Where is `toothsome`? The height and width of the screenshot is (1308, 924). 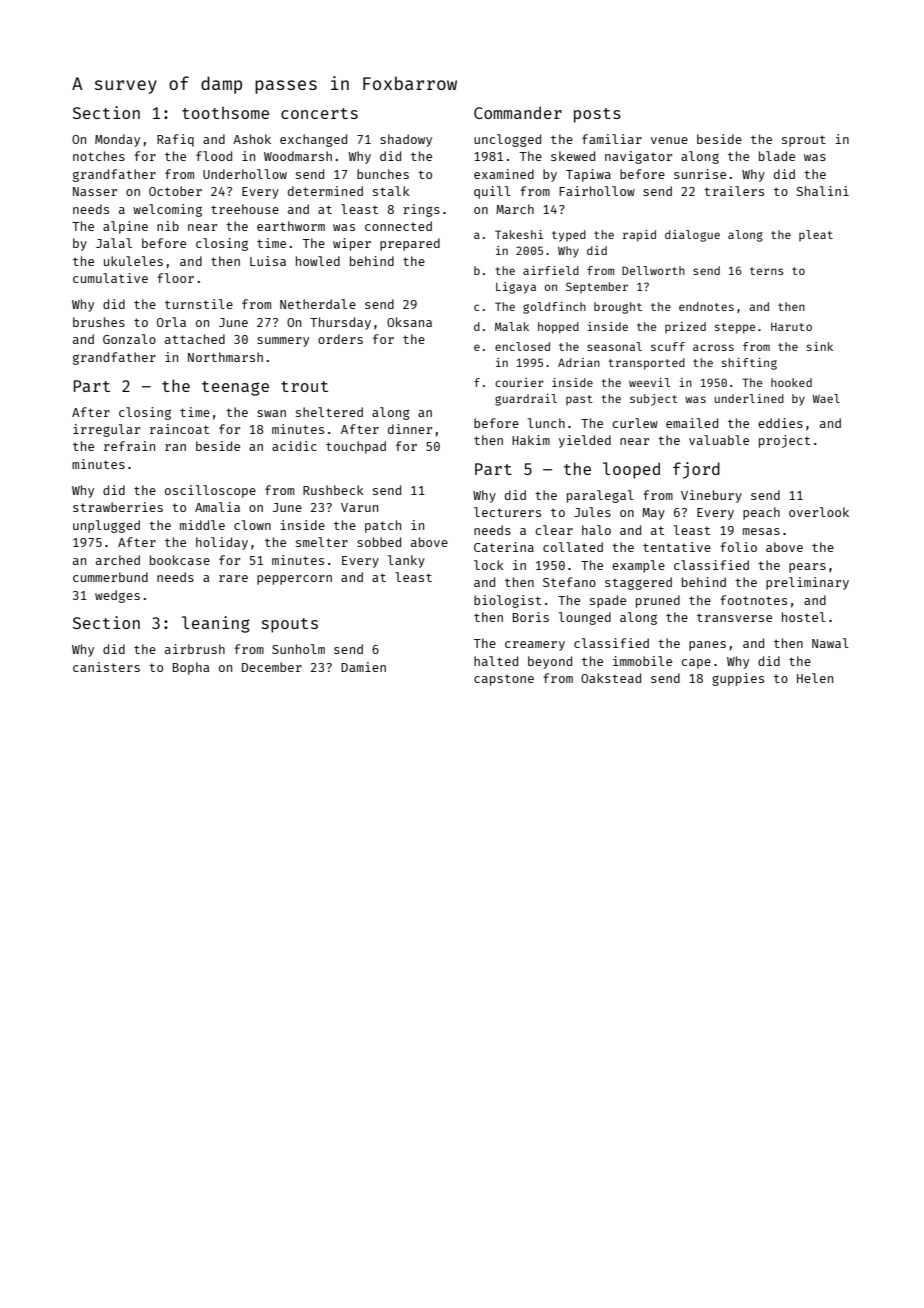
toothsome is located at coordinates (225, 112).
